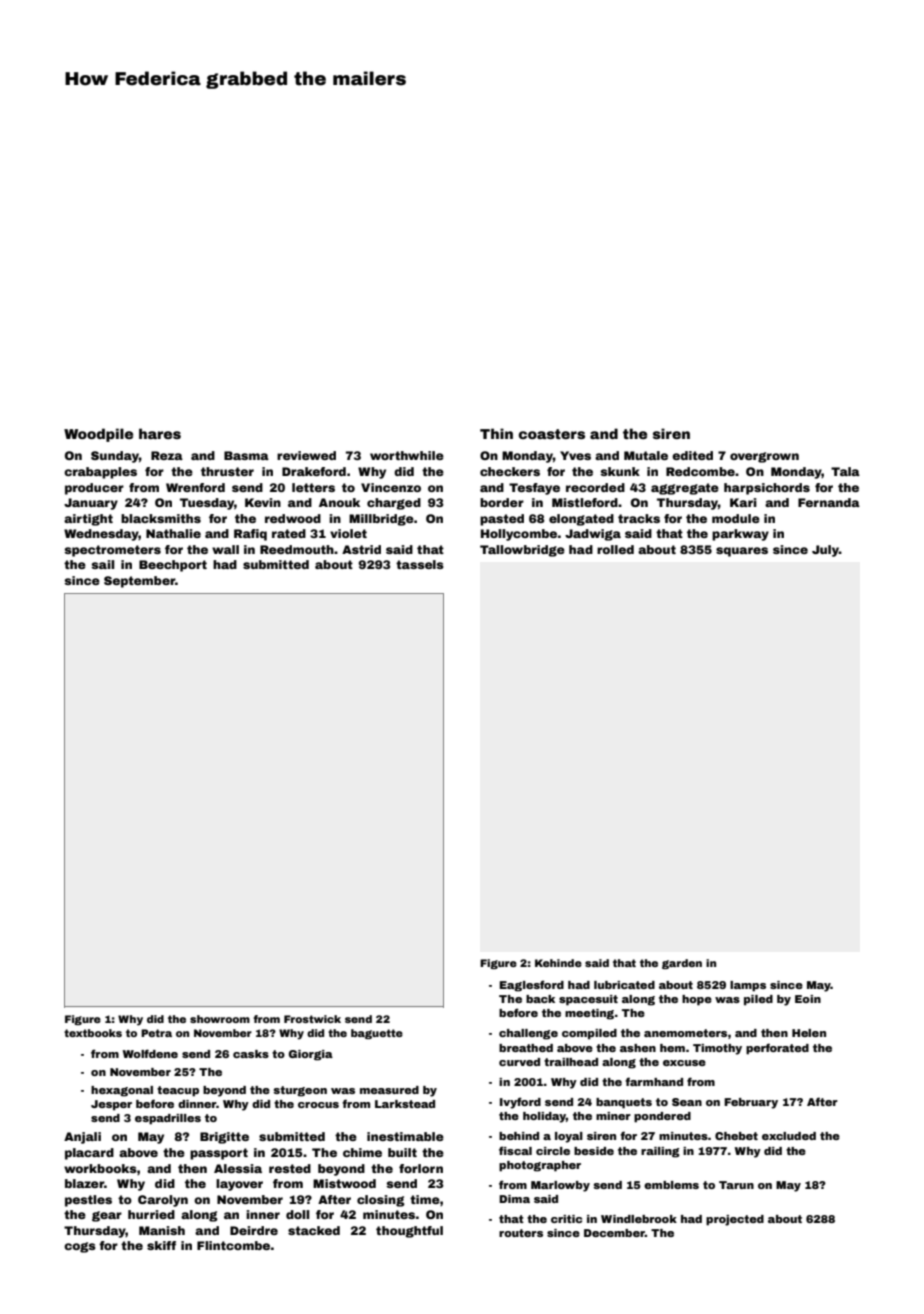  I want to click on Jadwiga, so click(593, 535).
